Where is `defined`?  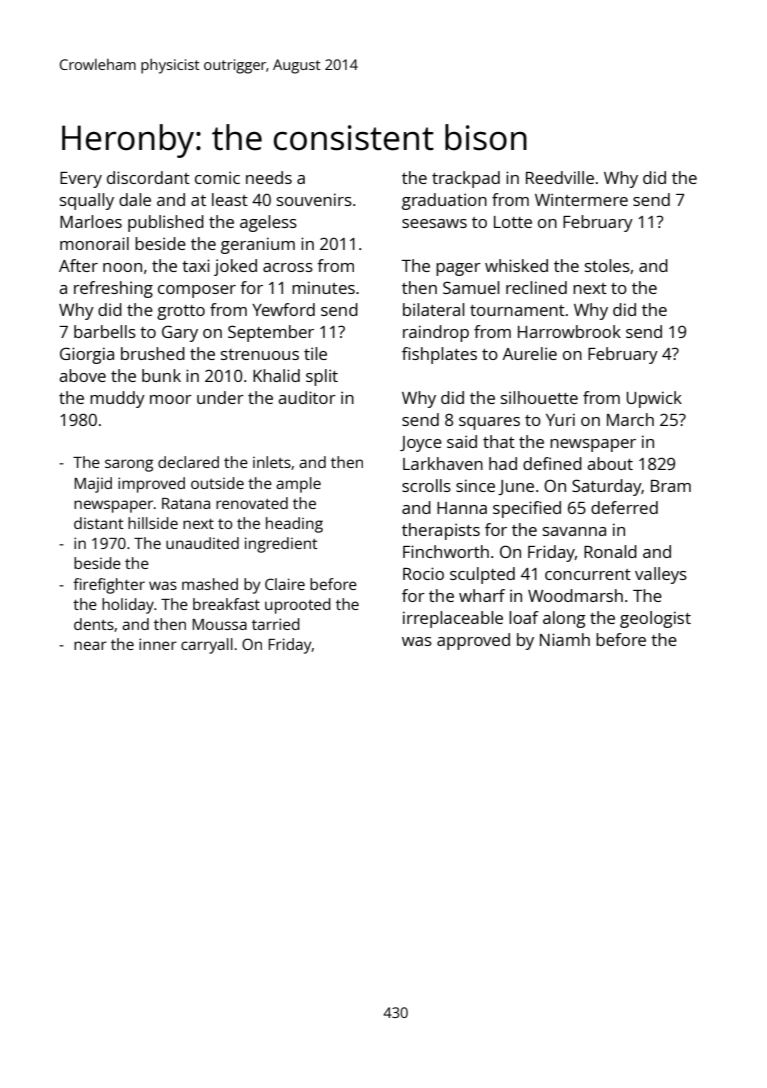 defined is located at coordinates (552, 463).
